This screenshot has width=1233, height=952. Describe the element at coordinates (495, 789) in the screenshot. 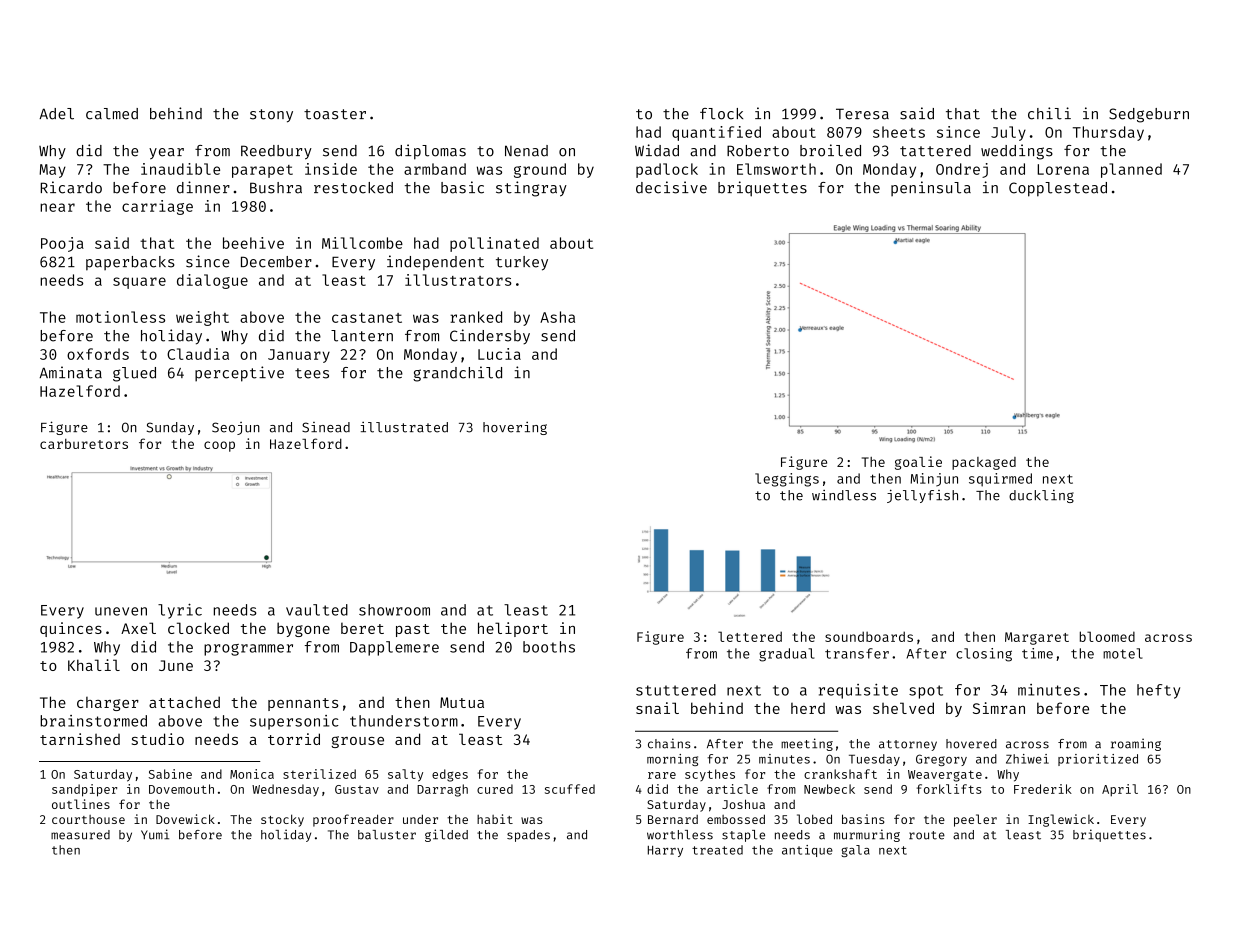

I see `cured` at that location.
